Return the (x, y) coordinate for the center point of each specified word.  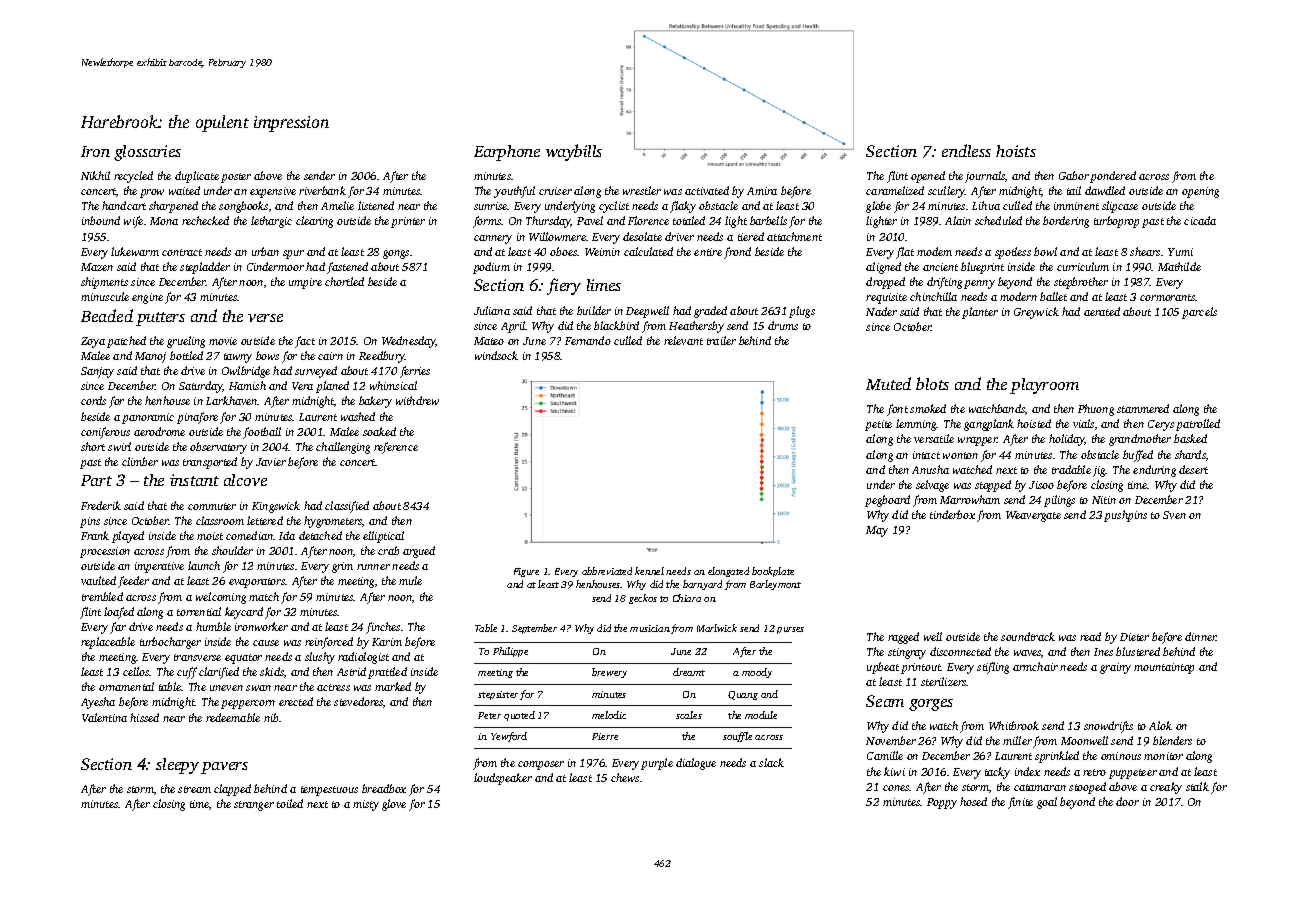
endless (966, 150)
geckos (643, 599)
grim (342, 567)
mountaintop (1164, 668)
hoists (1016, 151)
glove (394, 805)
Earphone (507, 153)
